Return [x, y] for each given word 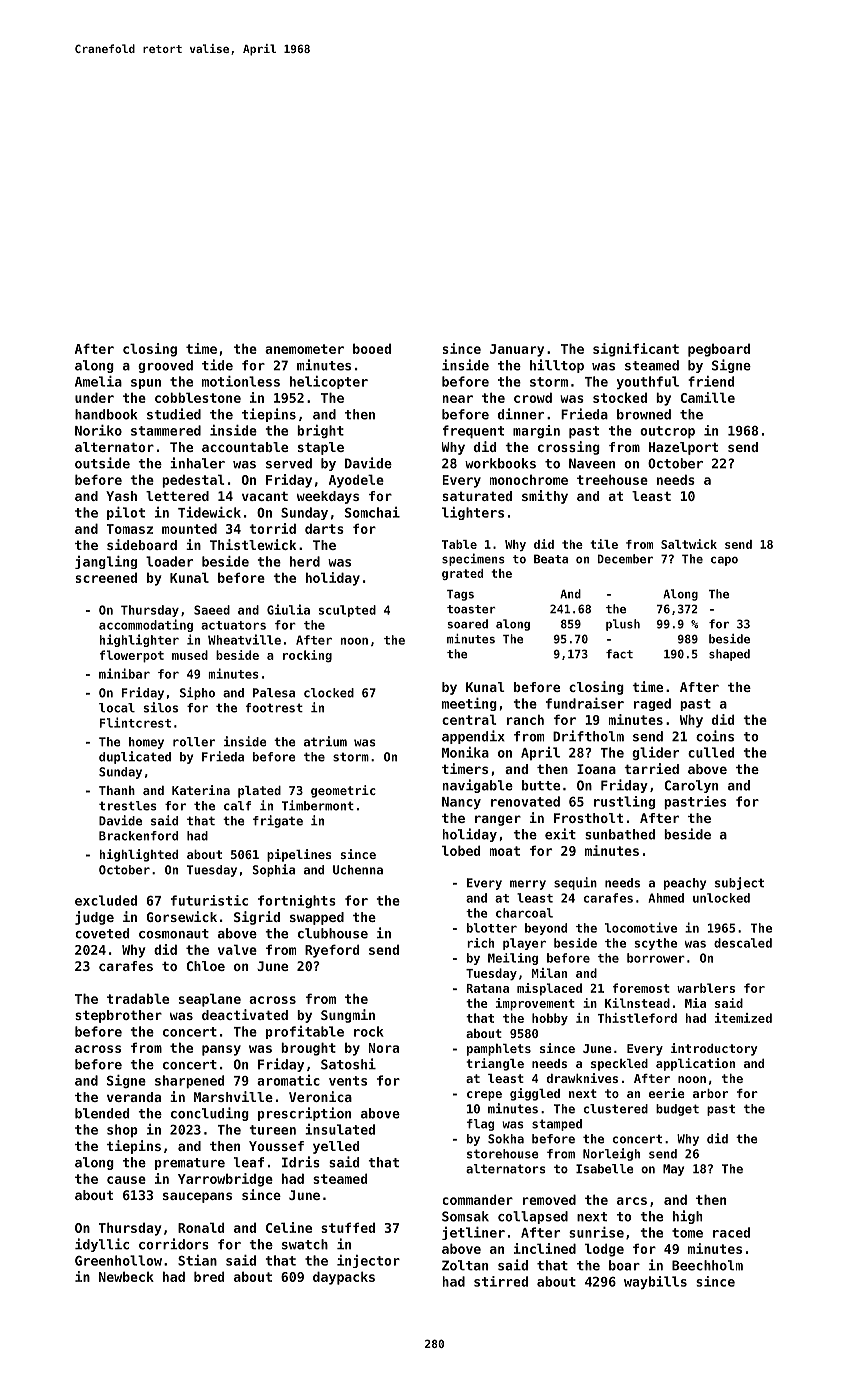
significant [636, 350]
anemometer [304, 349]
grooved [165, 366]
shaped [729, 655]
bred [209, 1276]
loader [169, 561]
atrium [325, 741]
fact [619, 654]
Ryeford [332, 951]
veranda [134, 1097]
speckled [619, 1065]
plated [259, 792]
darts [324, 528]
